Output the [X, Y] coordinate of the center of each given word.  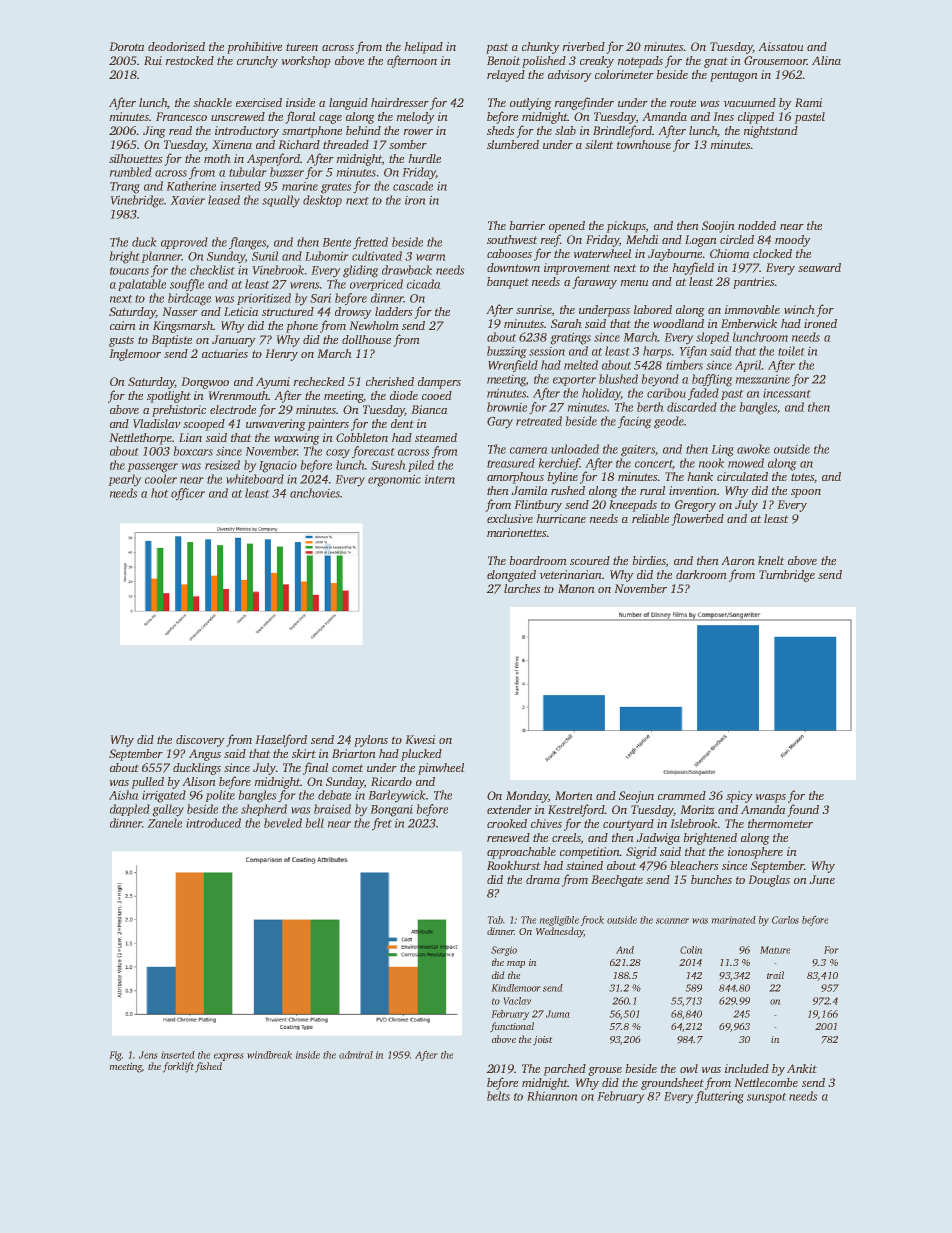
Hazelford [281, 740]
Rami [808, 102]
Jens [148, 1055]
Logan [700, 241]
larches [522, 588]
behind [363, 130]
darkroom [701, 574]
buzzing [506, 352]
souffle [187, 285]
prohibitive [254, 48]
